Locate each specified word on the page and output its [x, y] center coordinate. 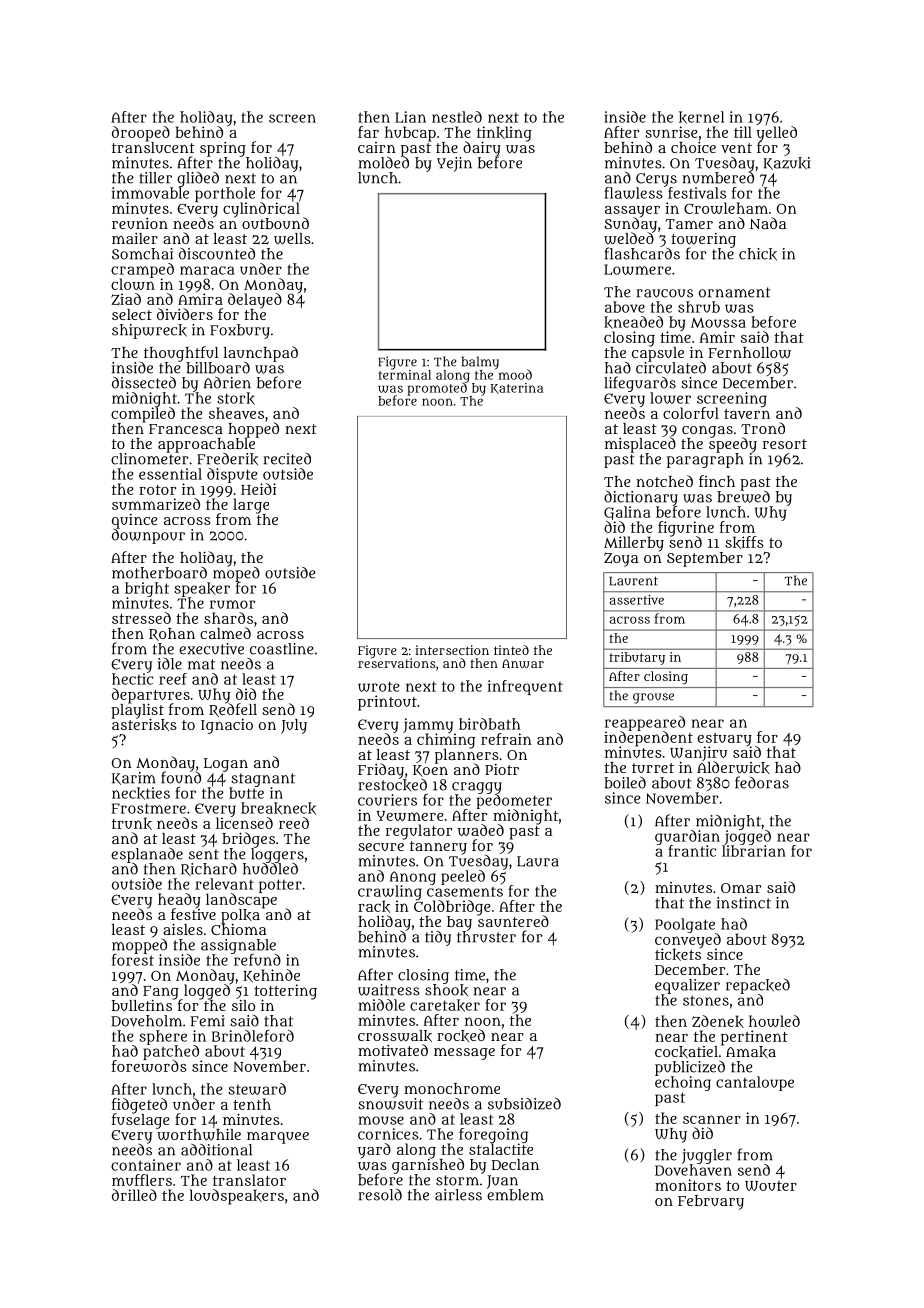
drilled [134, 1195]
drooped [141, 134]
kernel [702, 117]
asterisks [144, 725]
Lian [410, 117]
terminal [404, 375]
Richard [209, 869]
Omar [741, 888]
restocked [393, 785]
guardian [687, 837]
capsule [658, 354]
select [132, 314]
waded [481, 830]
